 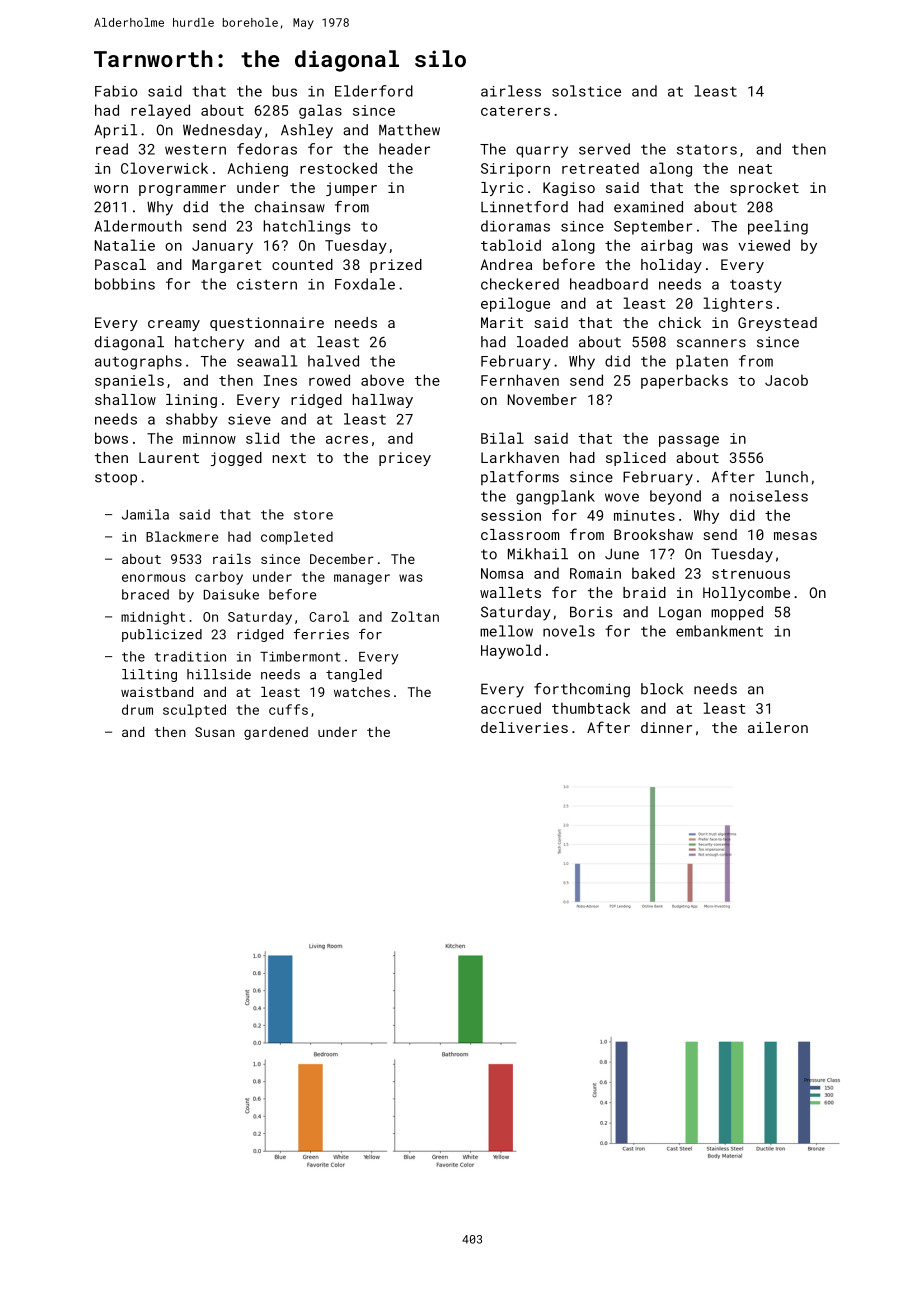 I want to click on noiseless, so click(x=769, y=496).
